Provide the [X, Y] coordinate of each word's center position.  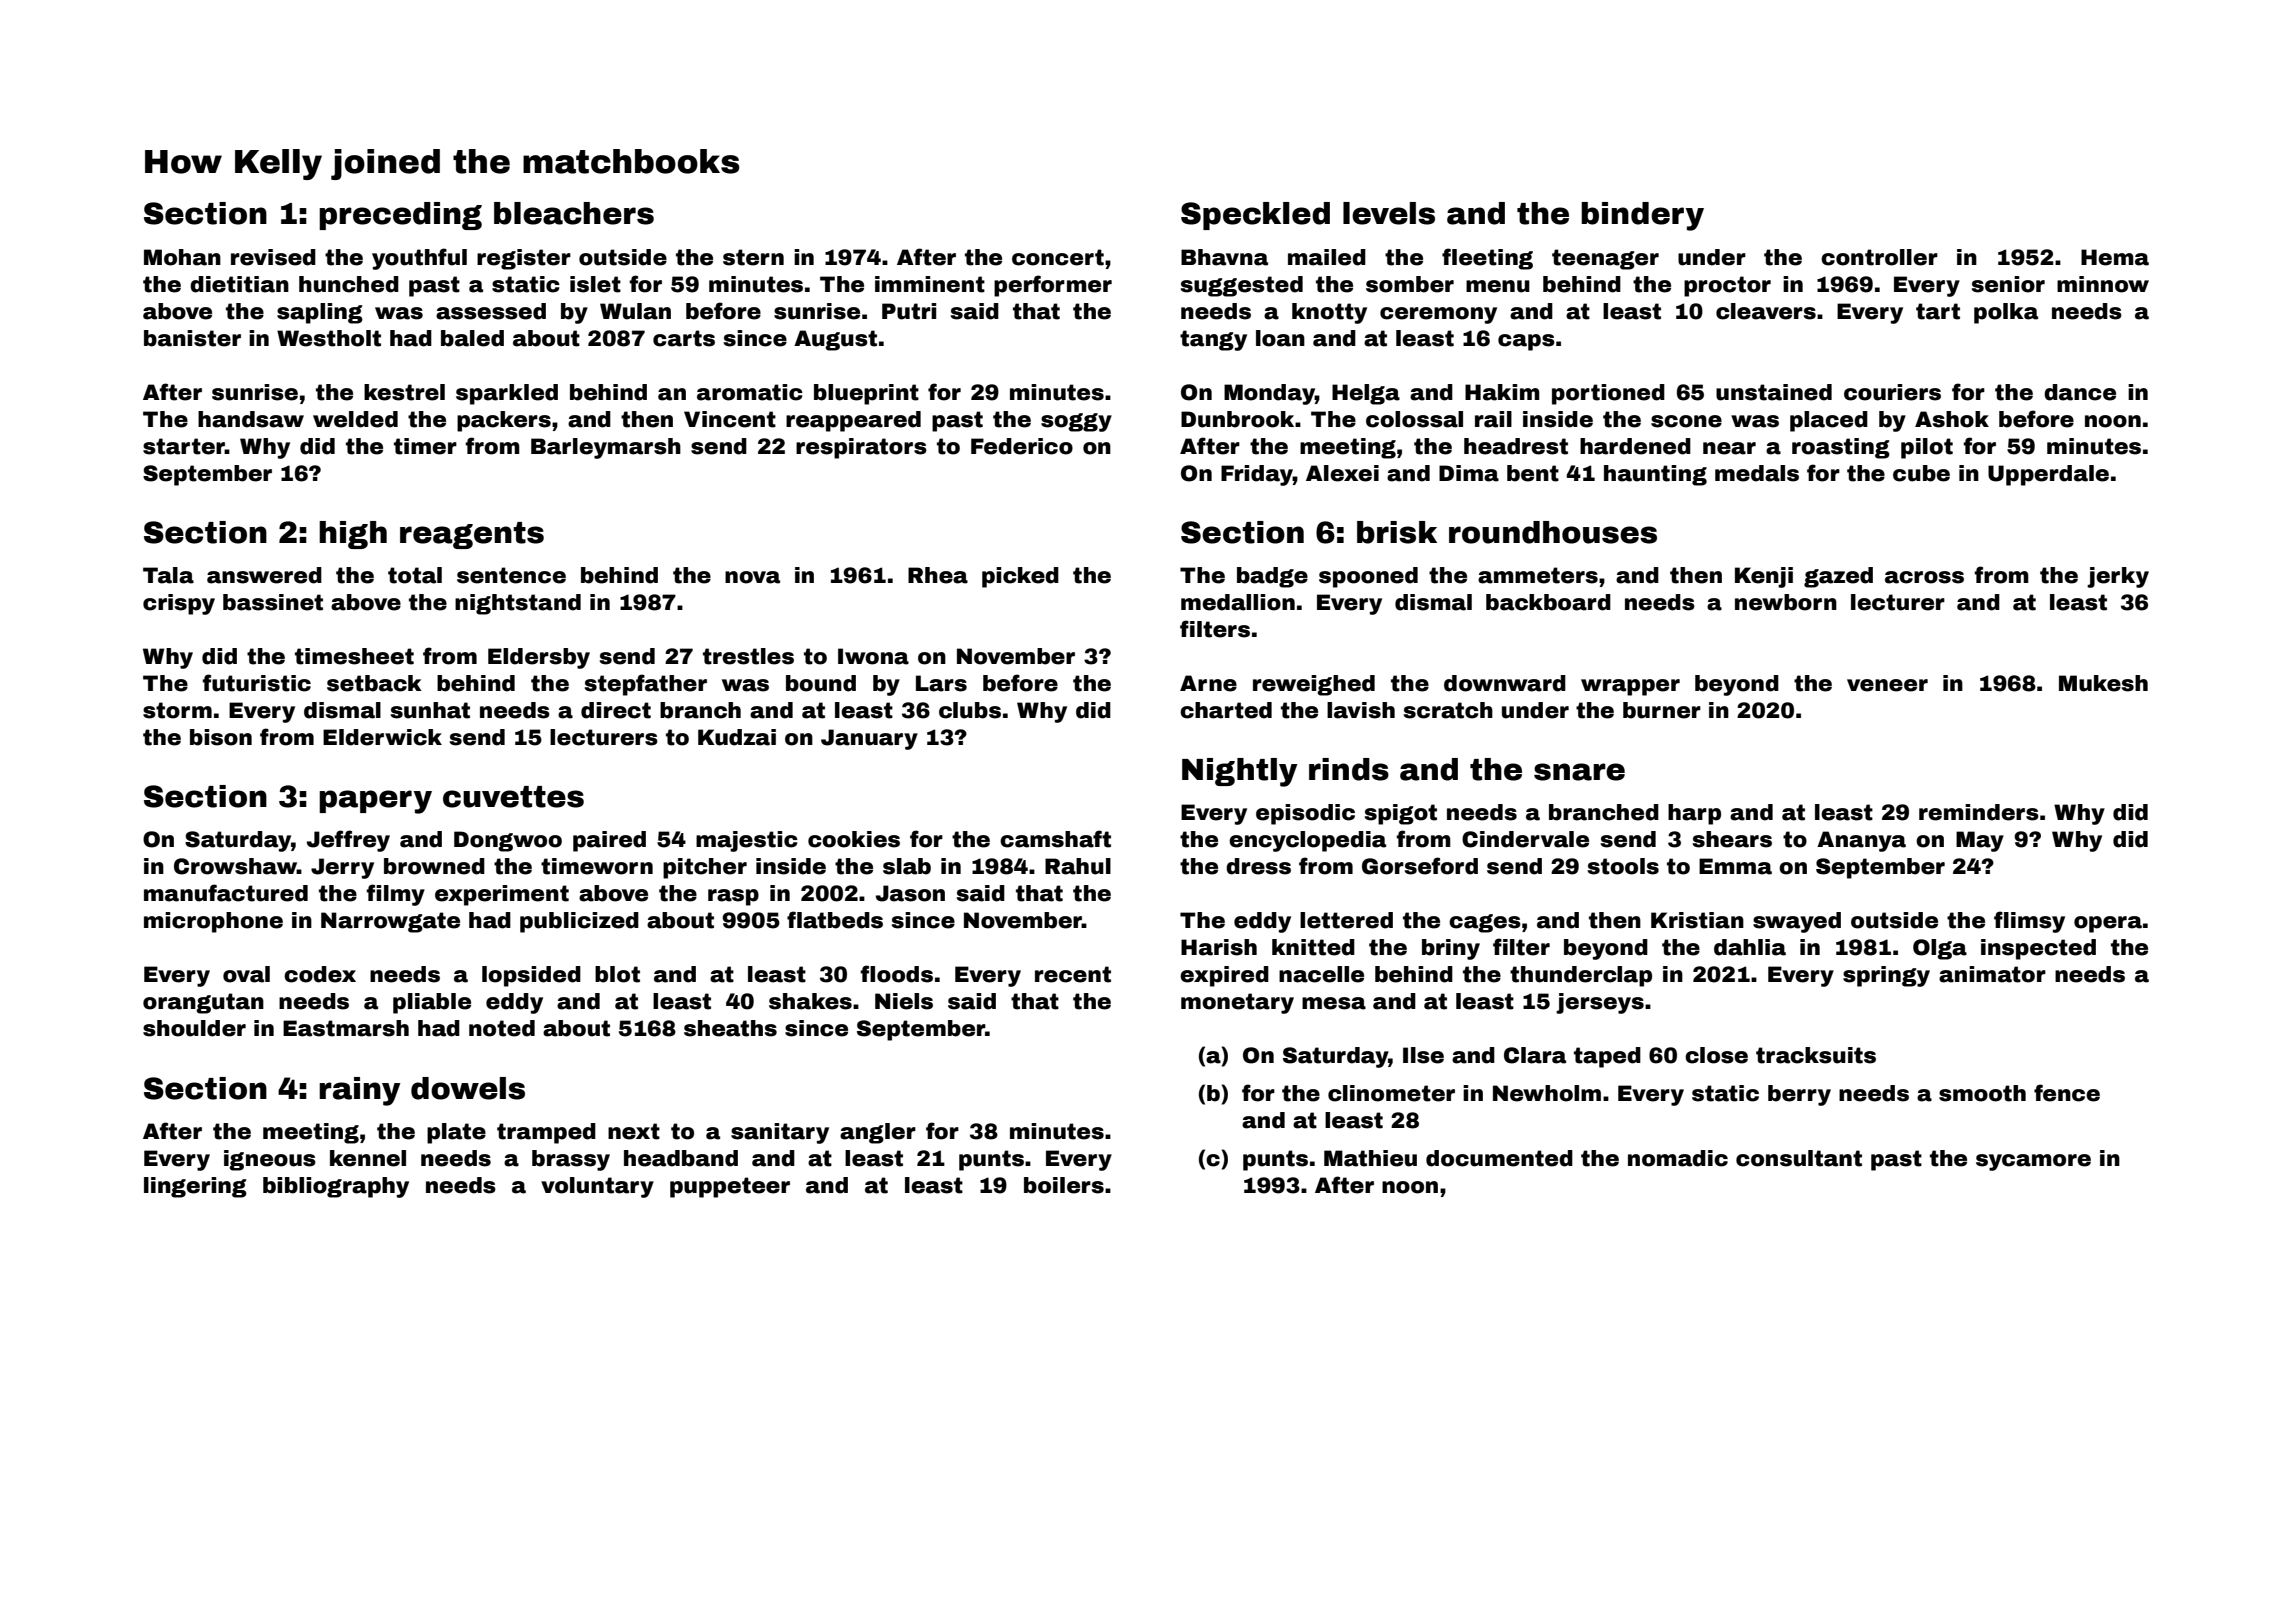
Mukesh [2103, 683]
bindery [1642, 216]
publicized [579, 922]
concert [1058, 257]
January [869, 739]
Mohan [182, 257]
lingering [195, 1187]
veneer [1887, 685]
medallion [1238, 602]
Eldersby [539, 658]
